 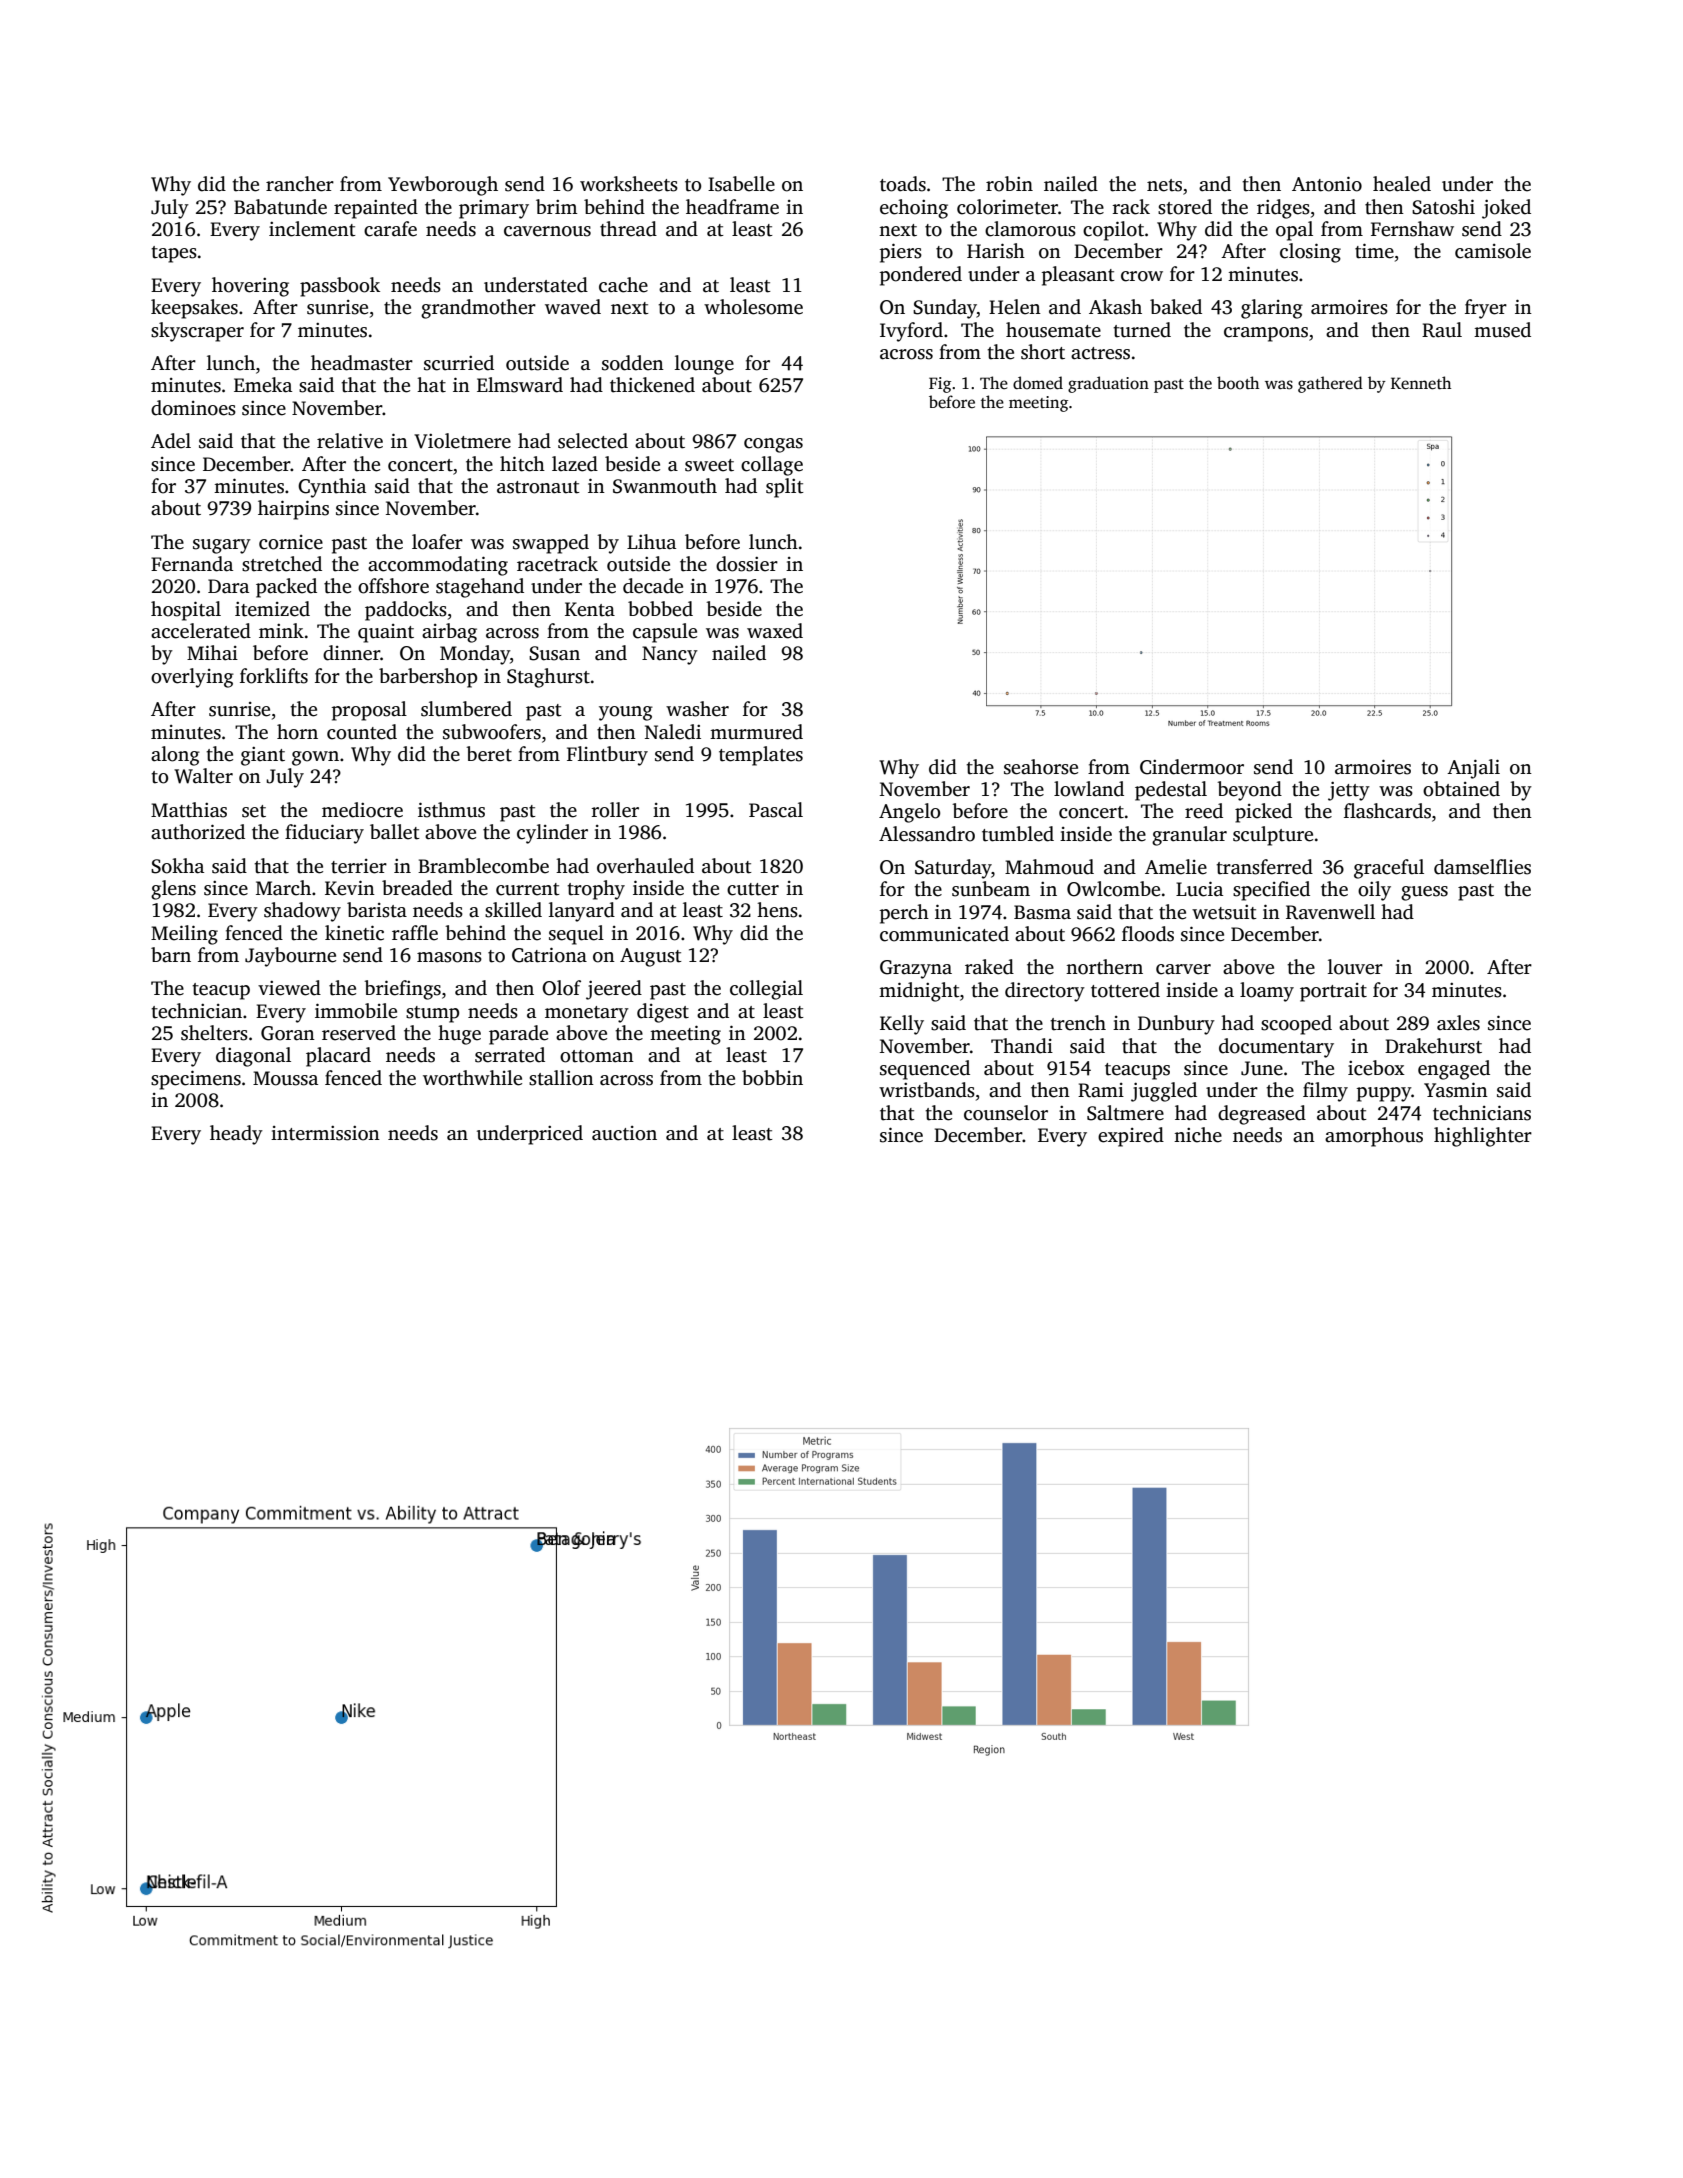 I want to click on wetsuit, so click(x=1224, y=912).
